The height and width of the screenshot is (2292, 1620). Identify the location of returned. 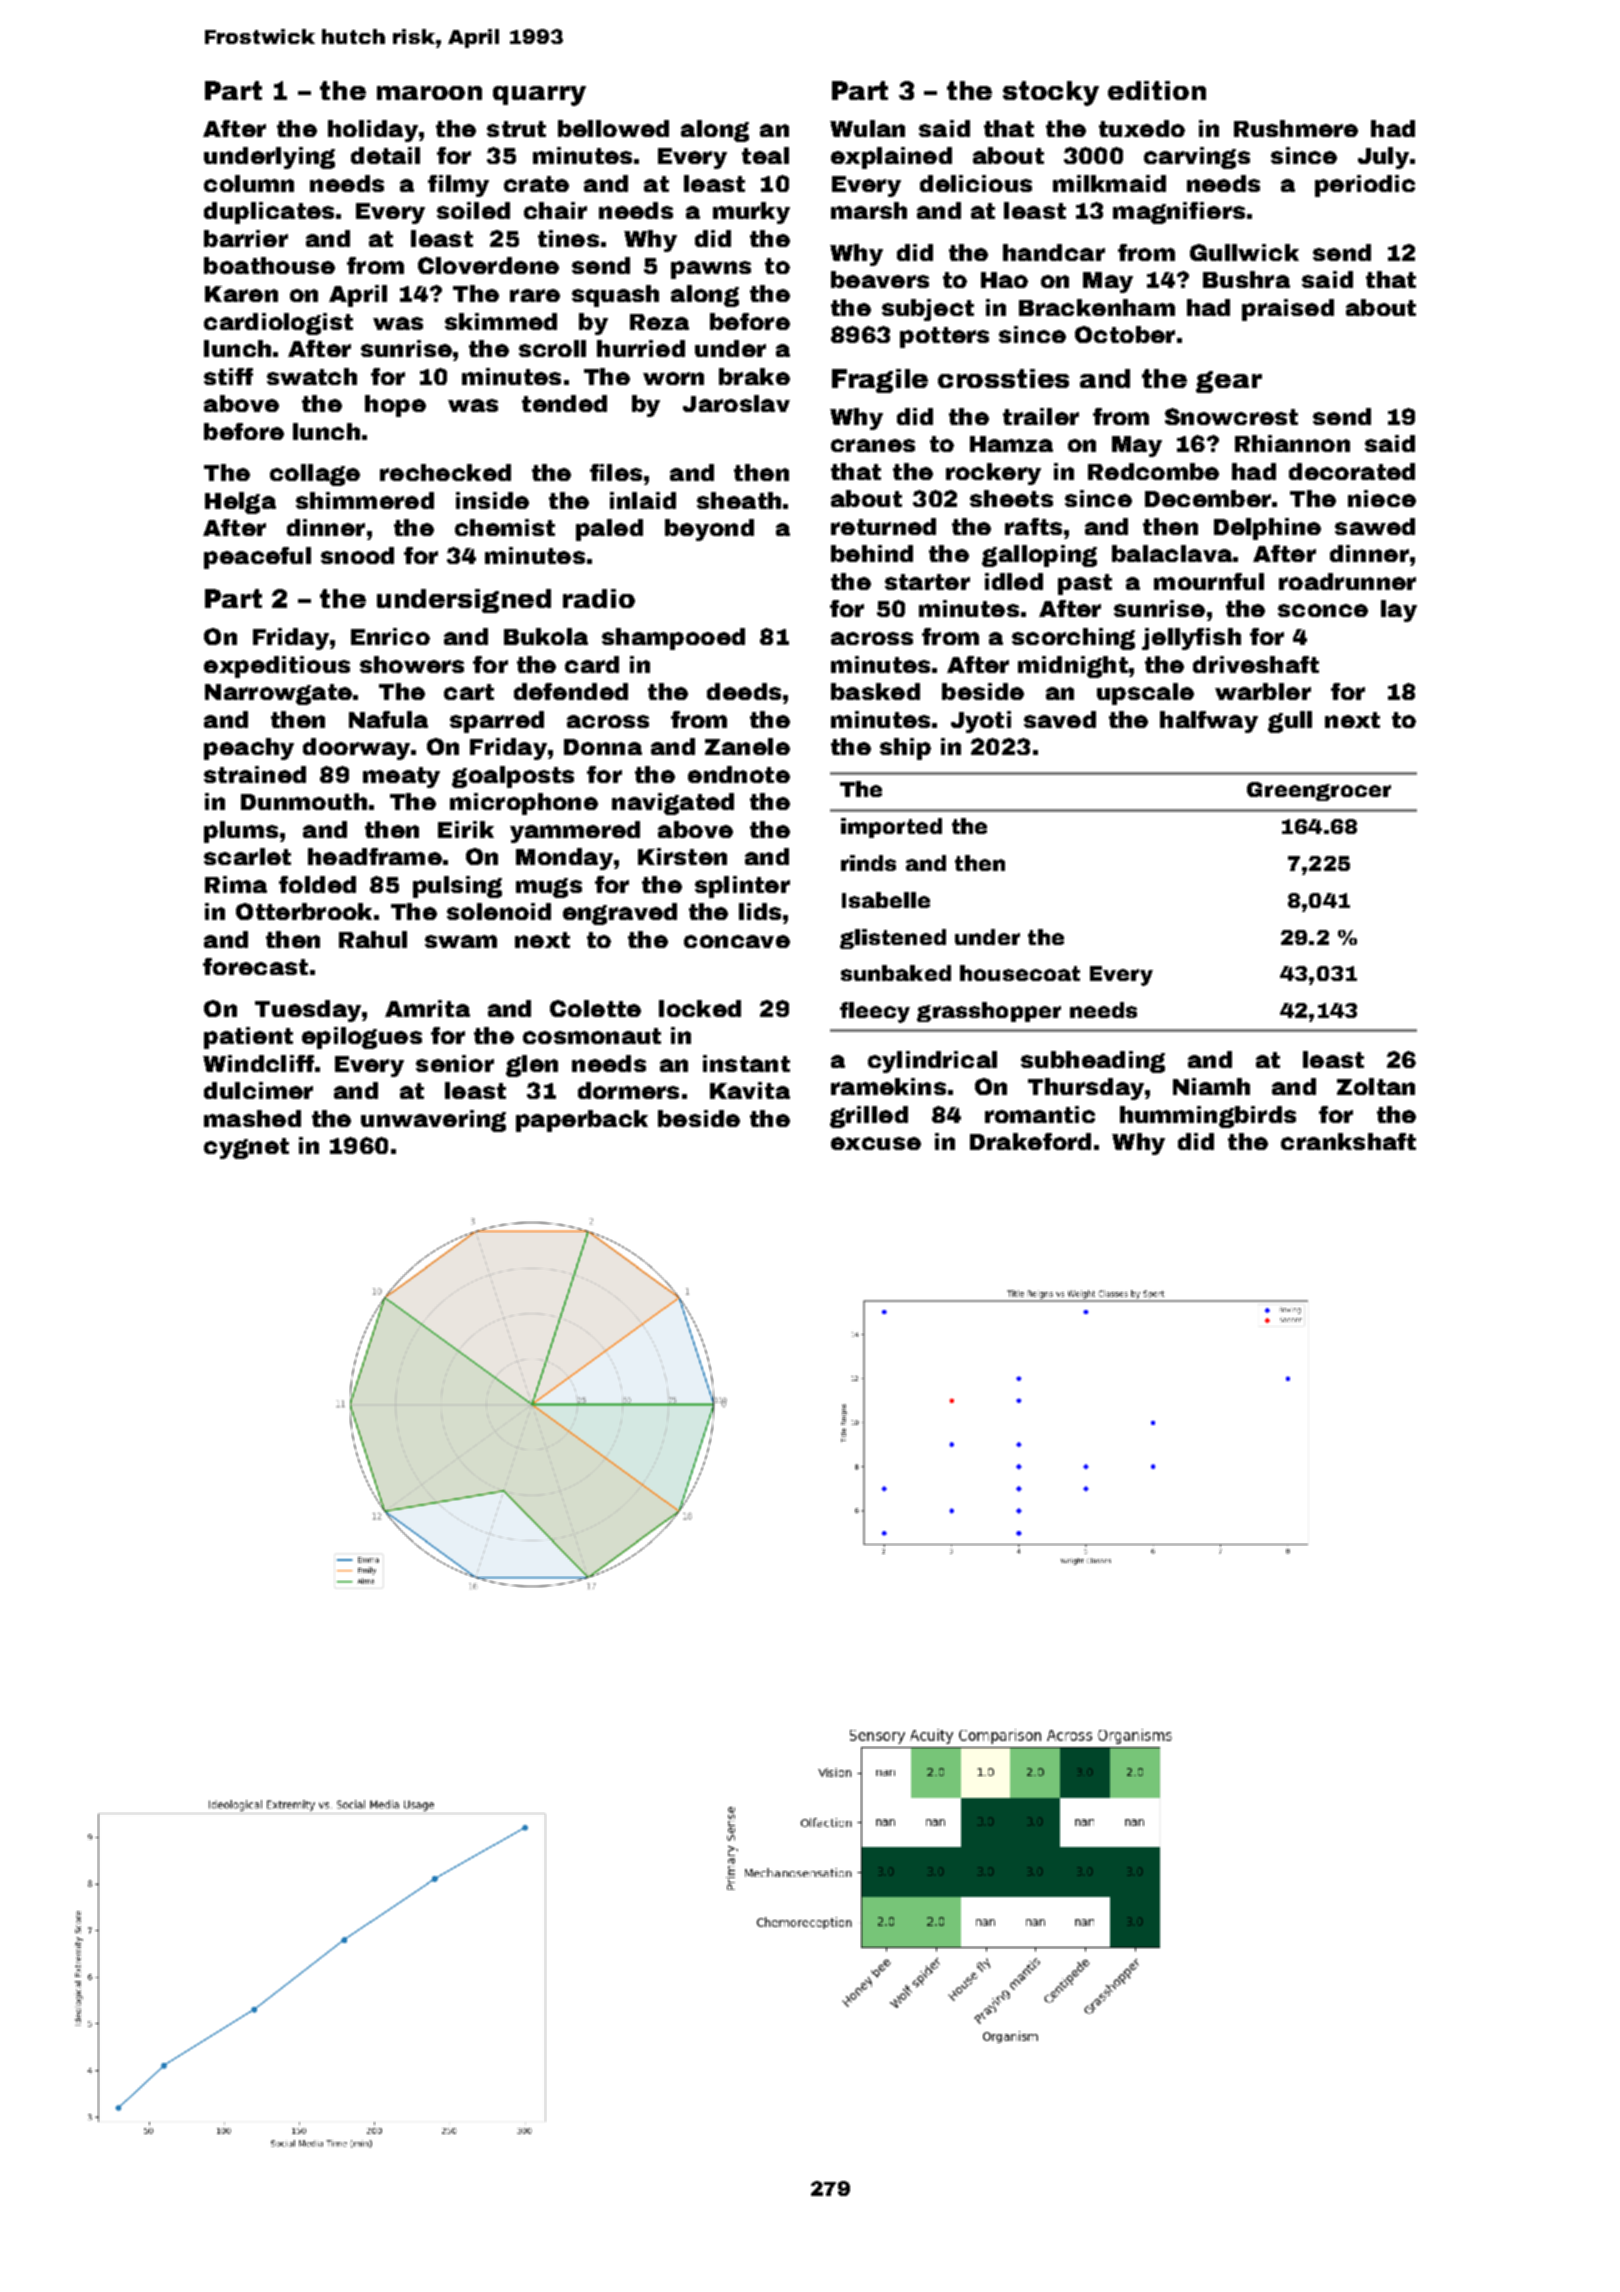
(883, 526).
